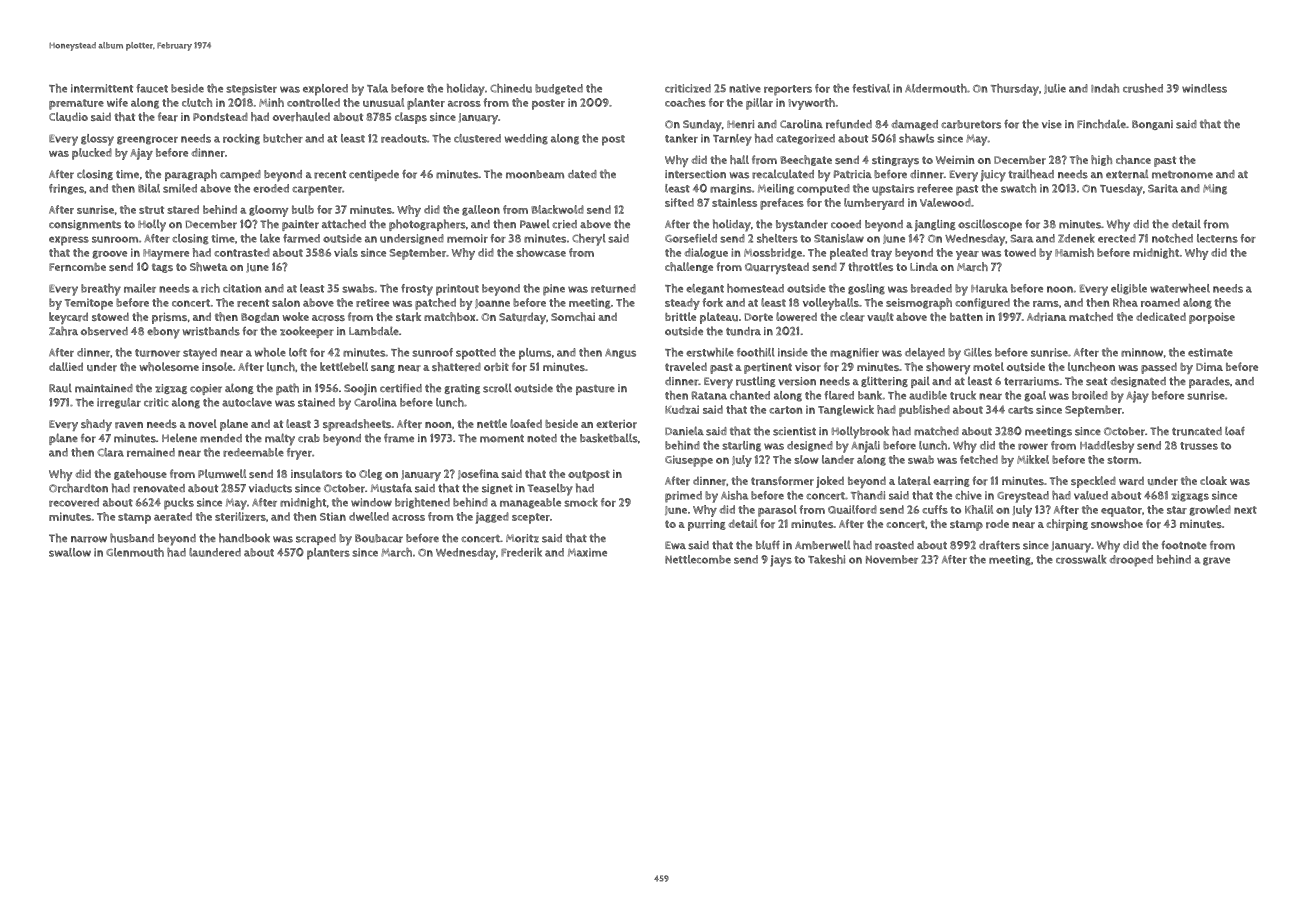 This screenshot has height=924, width=1308. What do you see at coordinates (135, 552) in the screenshot?
I see `Glenmouth` at bounding box center [135, 552].
